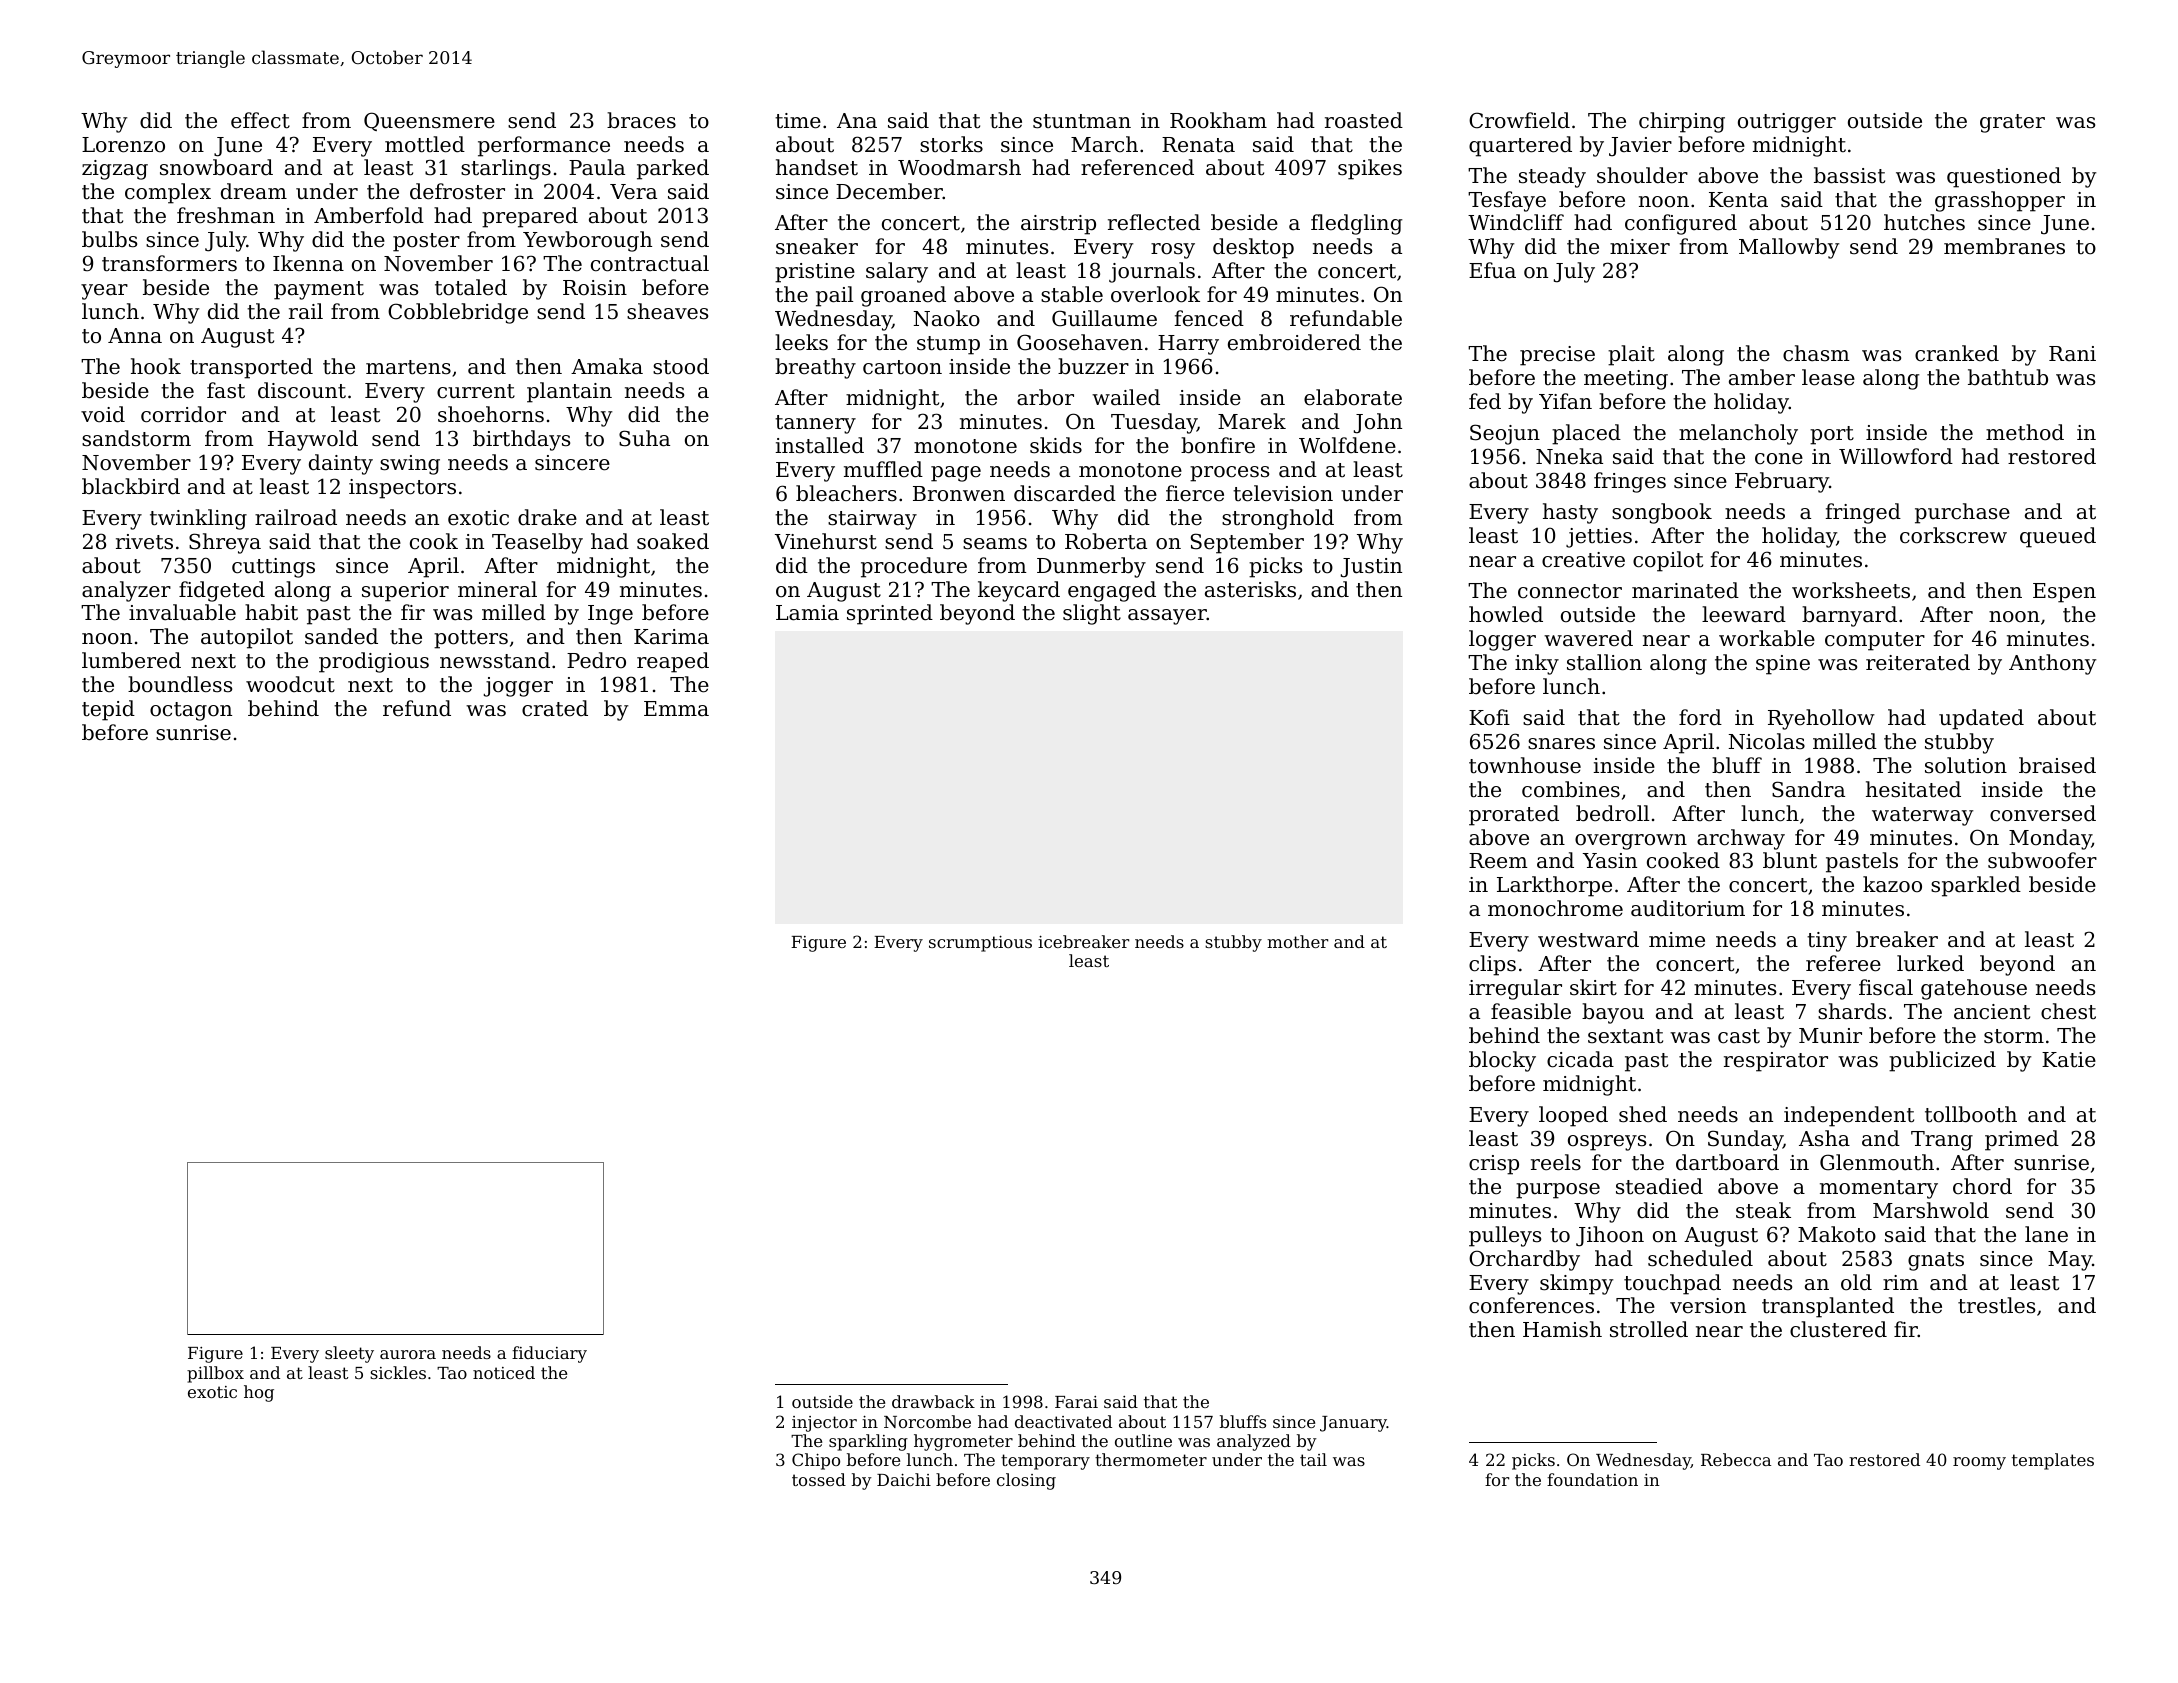 The width and height of the screenshot is (2178, 1683). Describe the element at coordinates (676, 708) in the screenshot. I see `Emma` at that location.
